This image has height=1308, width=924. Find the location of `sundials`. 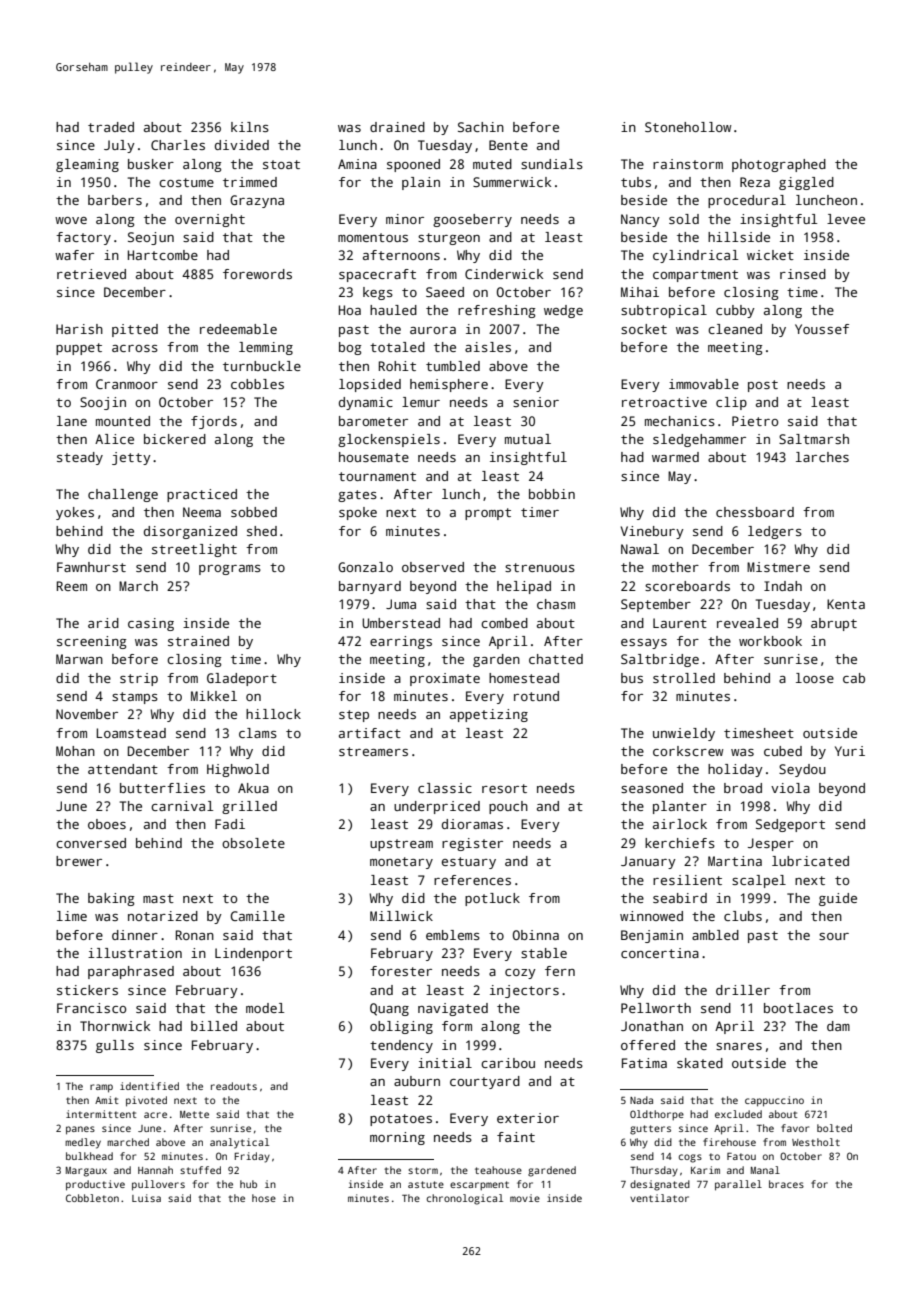

sundials is located at coordinates (552, 164).
